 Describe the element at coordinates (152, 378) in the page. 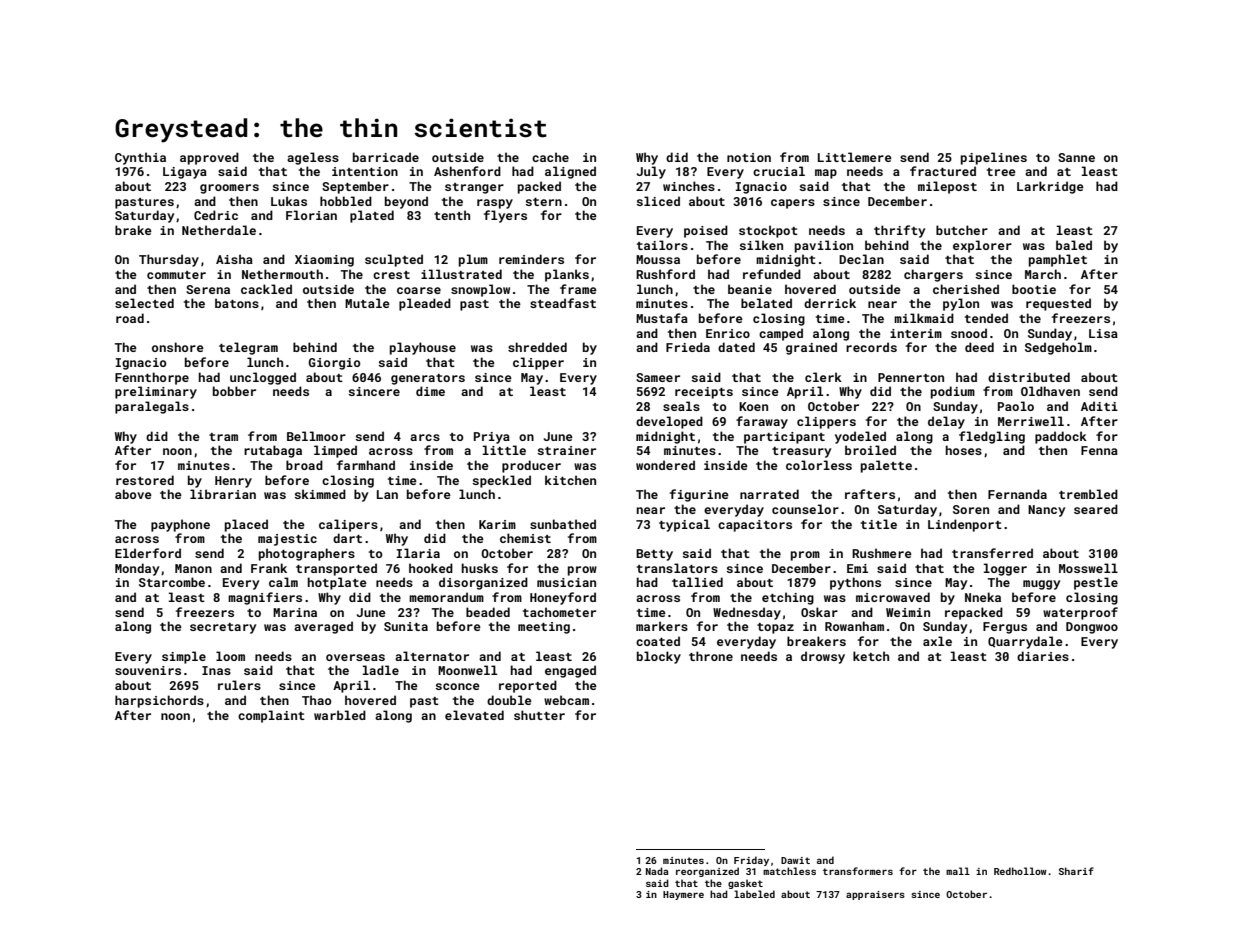

I see `Fennthorpe` at that location.
